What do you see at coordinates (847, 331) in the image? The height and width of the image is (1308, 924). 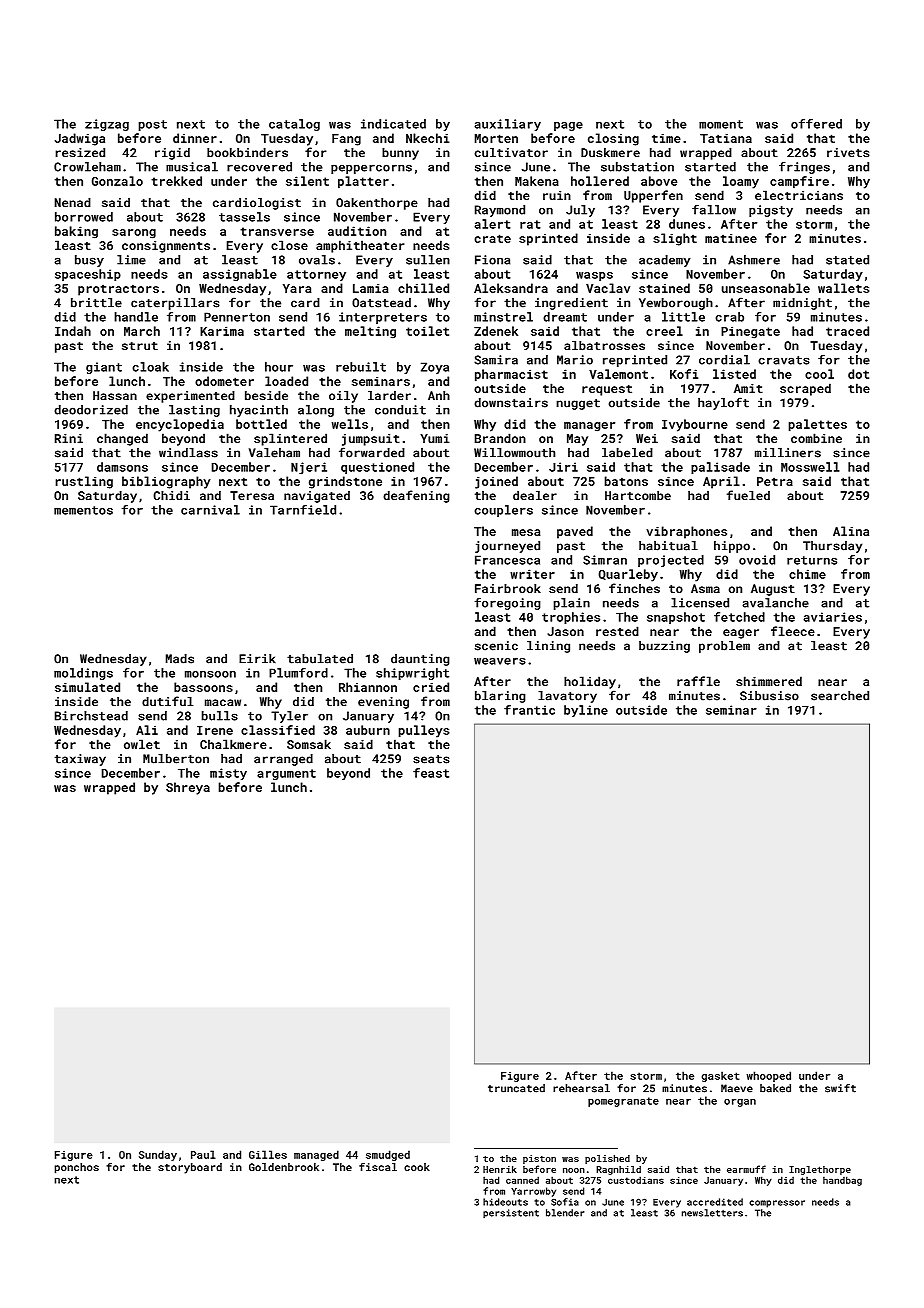 I see `traced` at bounding box center [847, 331].
